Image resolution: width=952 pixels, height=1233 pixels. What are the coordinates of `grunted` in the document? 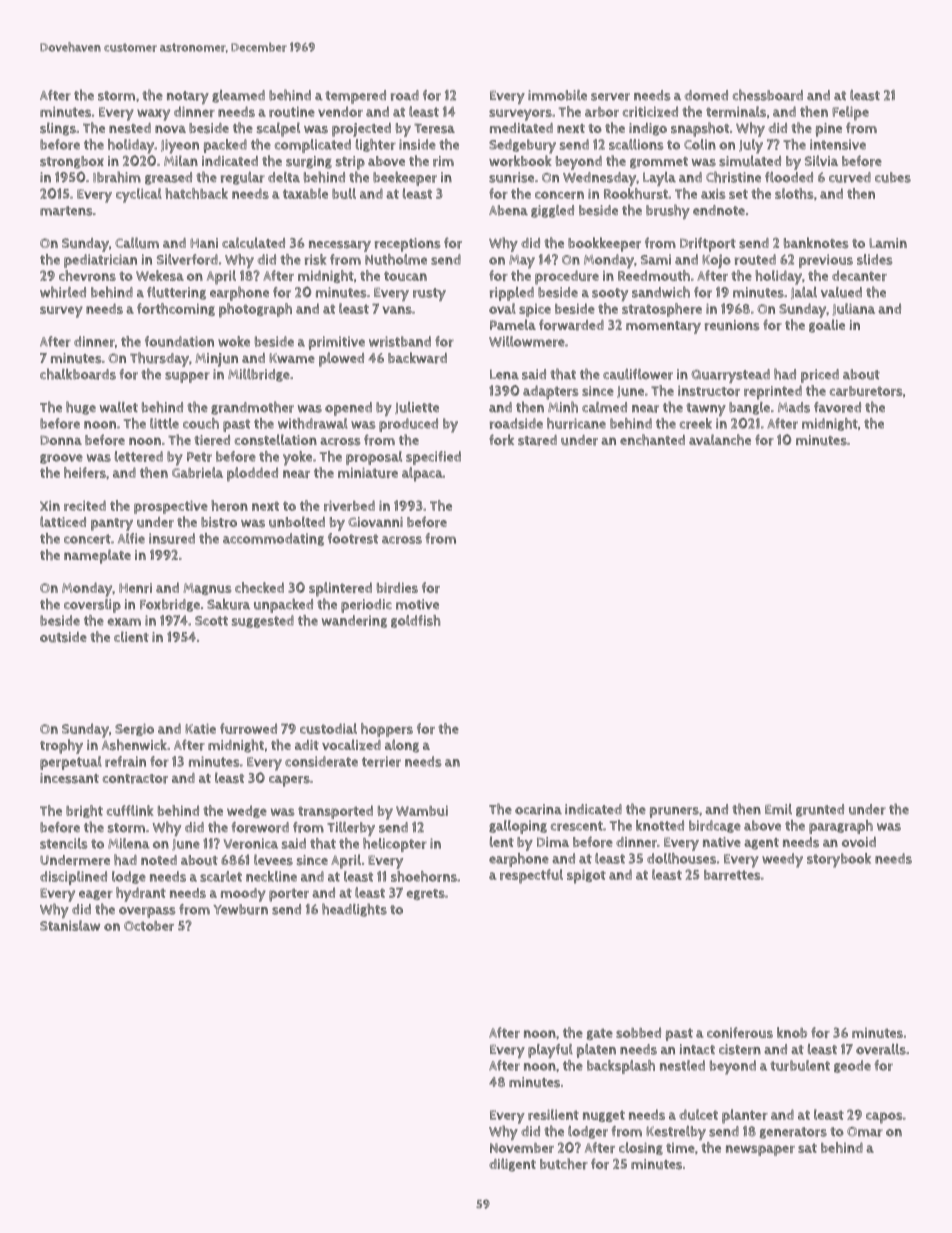 It's located at (820, 810).
